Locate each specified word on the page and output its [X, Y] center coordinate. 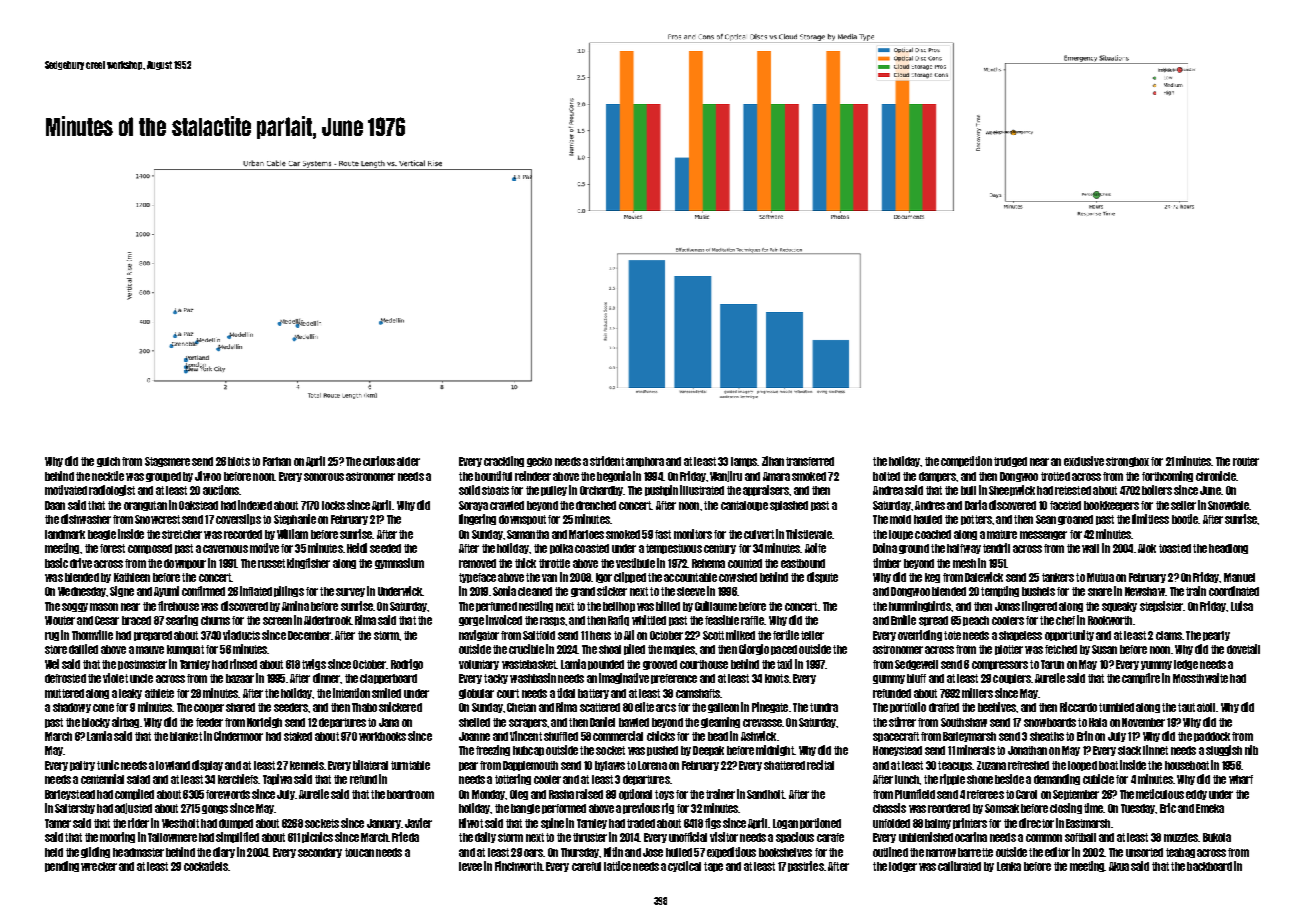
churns [215, 620]
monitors [693, 534]
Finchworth [518, 866]
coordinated [1234, 591]
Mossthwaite [1200, 678]
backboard [1209, 866]
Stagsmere [167, 462]
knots [777, 678]
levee [470, 866]
